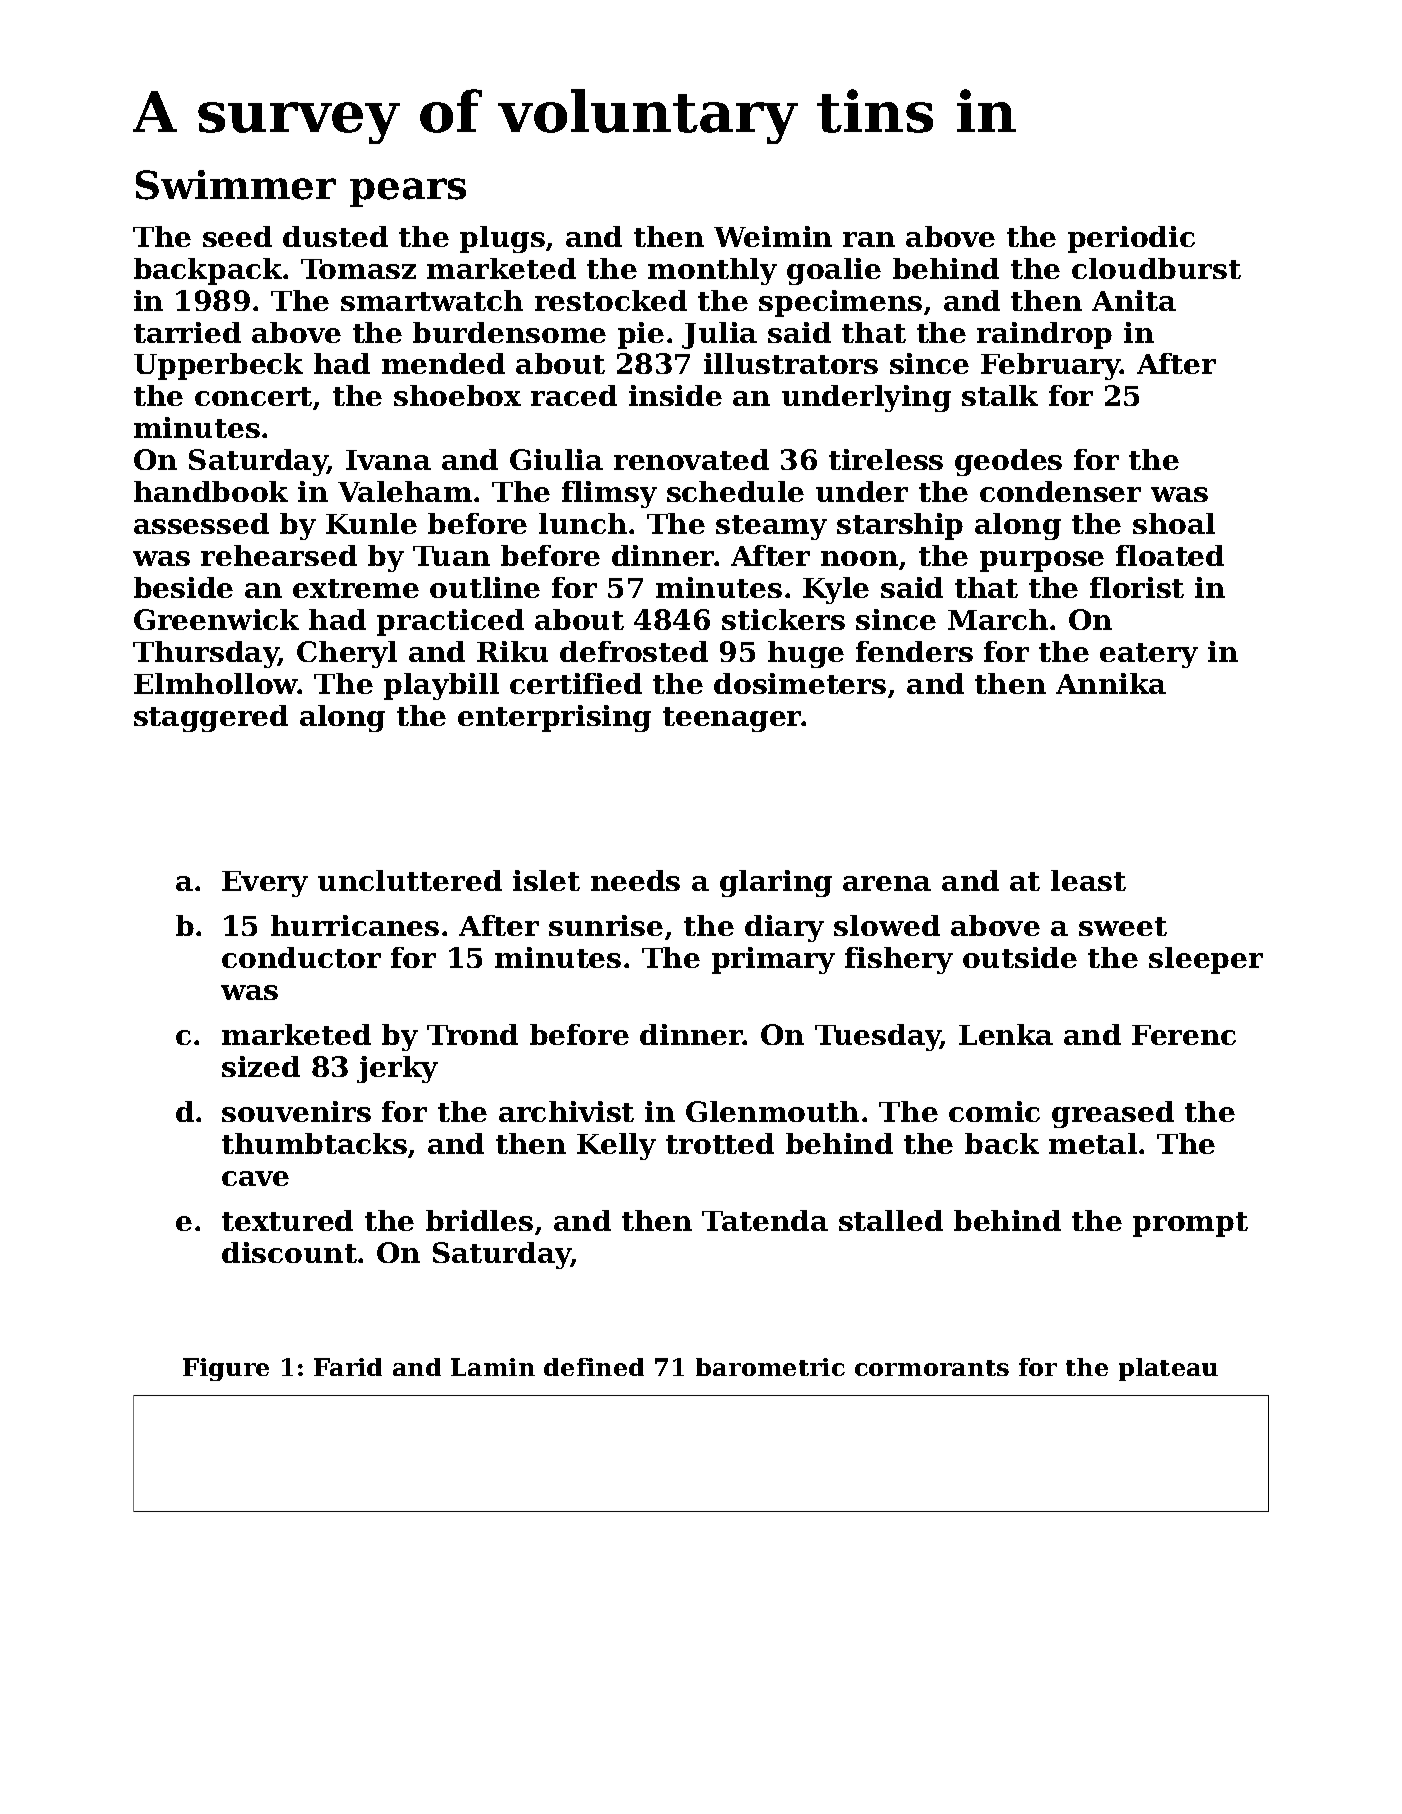  I want to click on beside, so click(183, 587).
